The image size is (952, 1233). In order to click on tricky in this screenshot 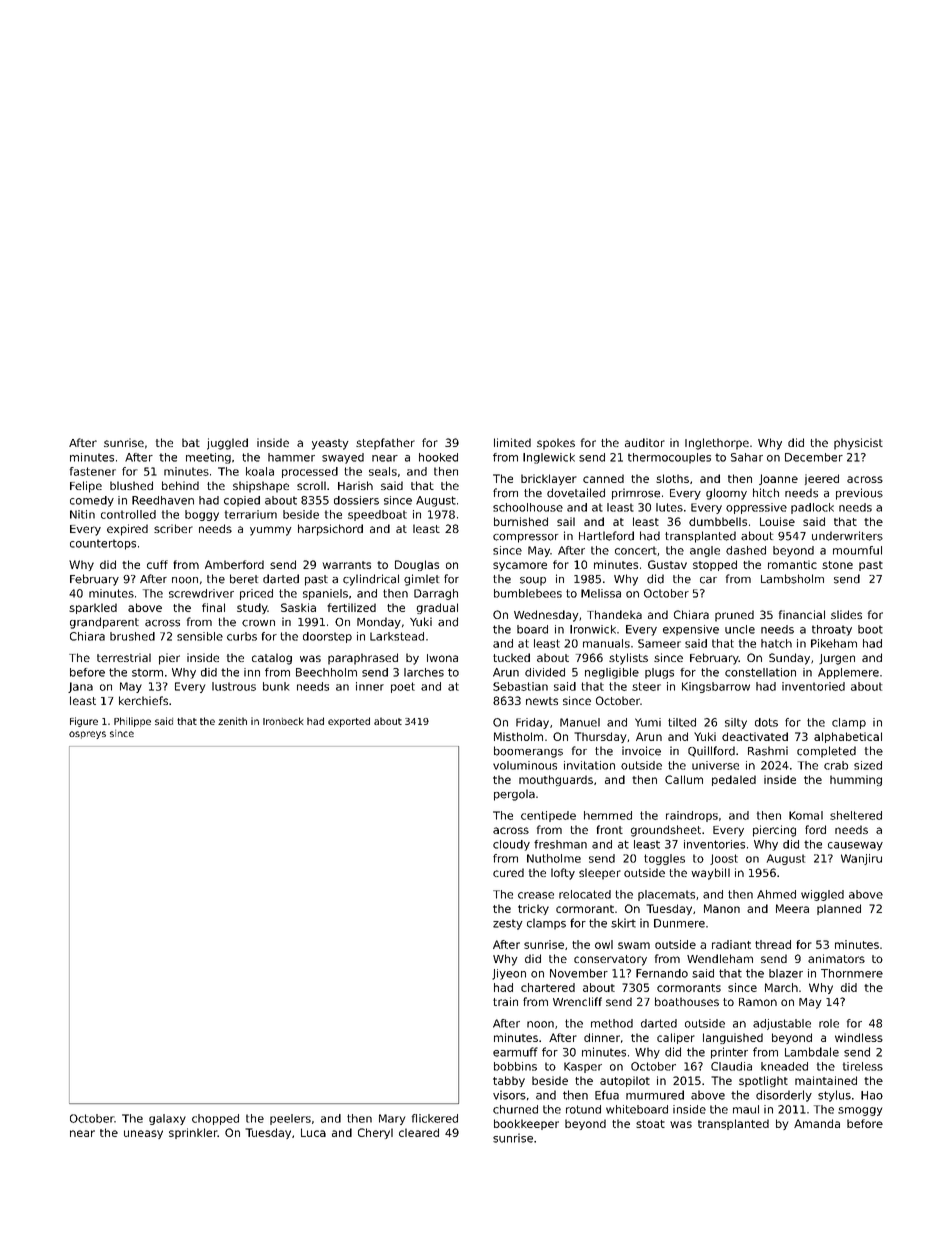, I will do `click(533, 909)`.
